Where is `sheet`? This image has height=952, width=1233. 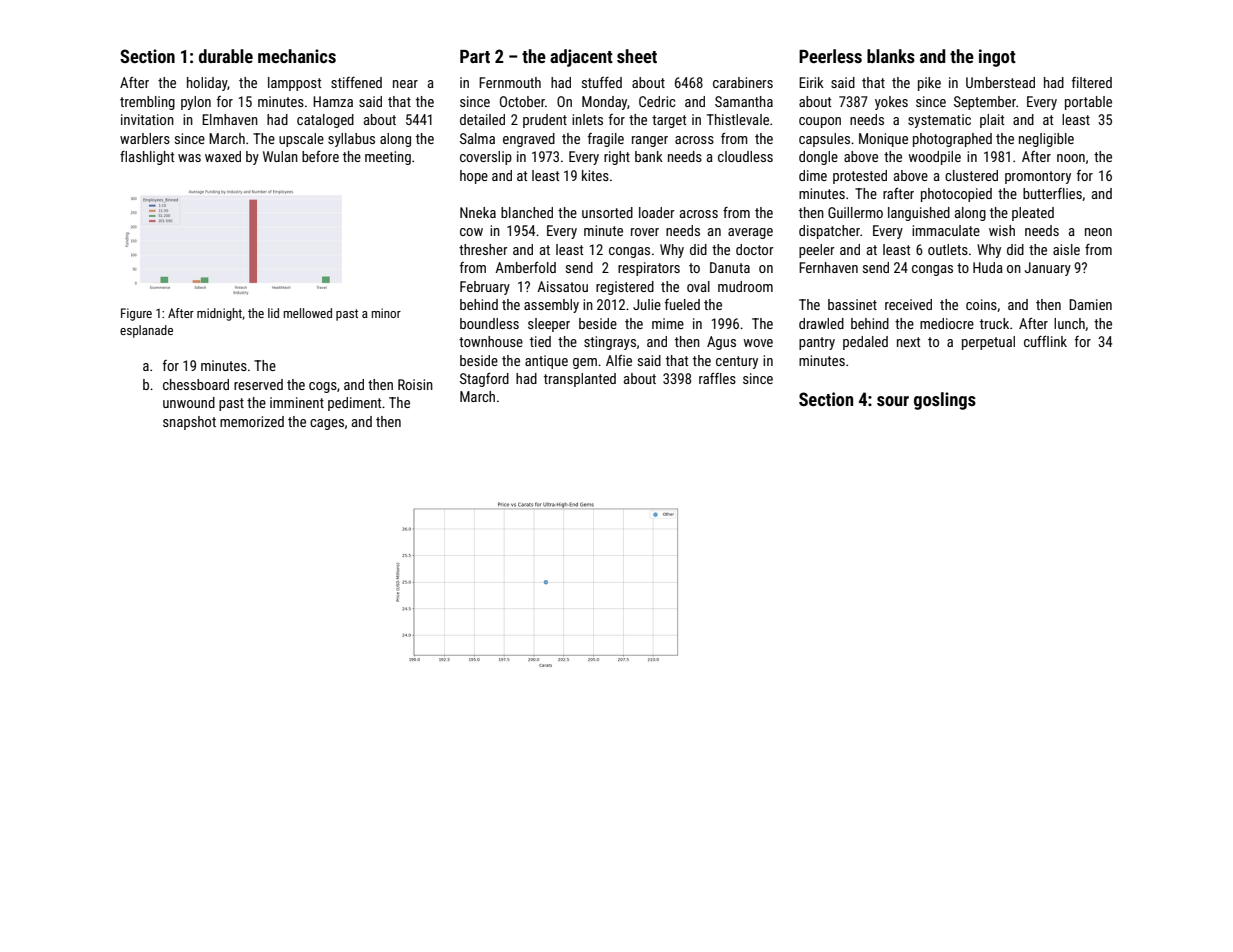
sheet is located at coordinates (637, 56).
